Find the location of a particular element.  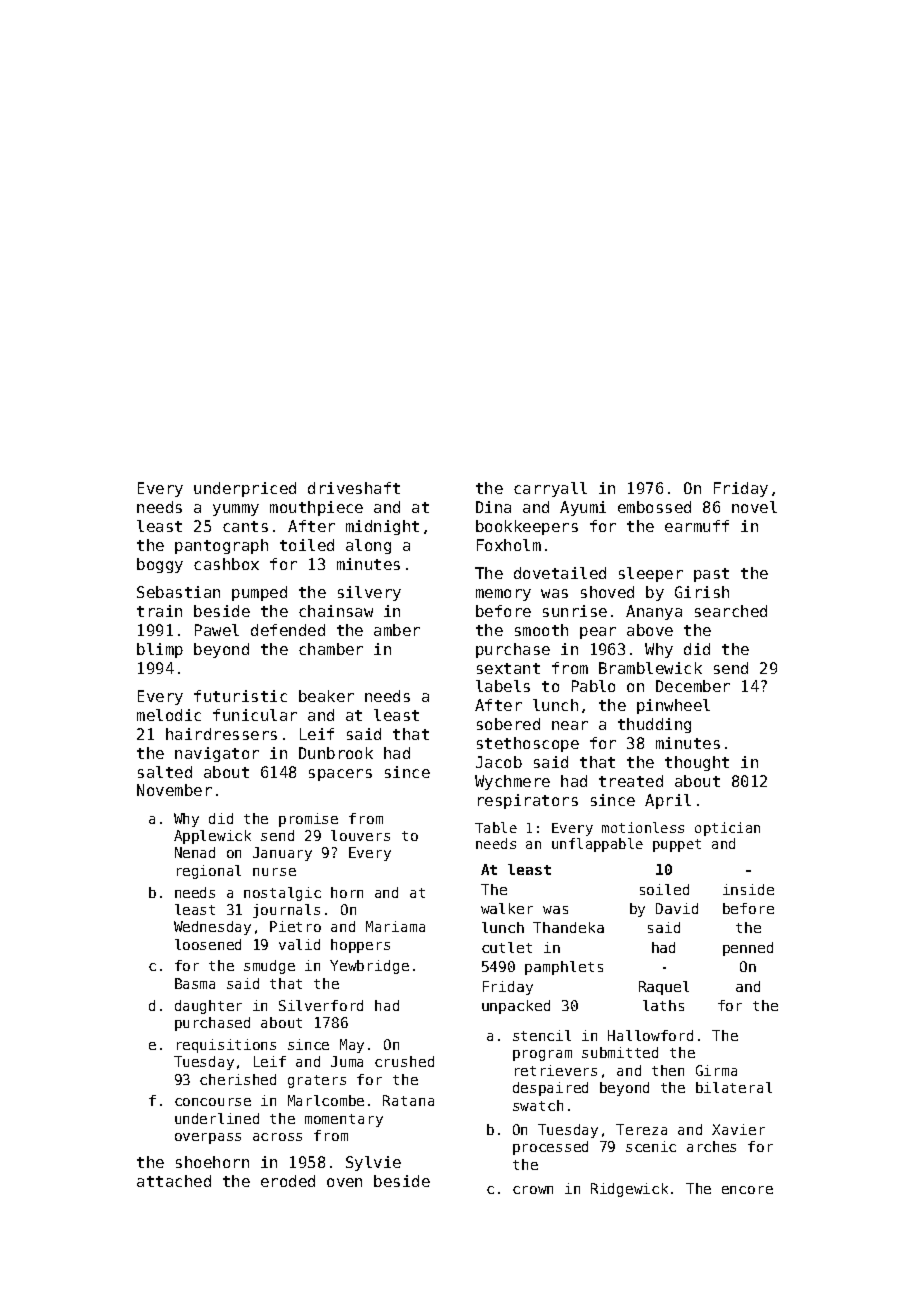

encore is located at coordinates (747, 1190).
